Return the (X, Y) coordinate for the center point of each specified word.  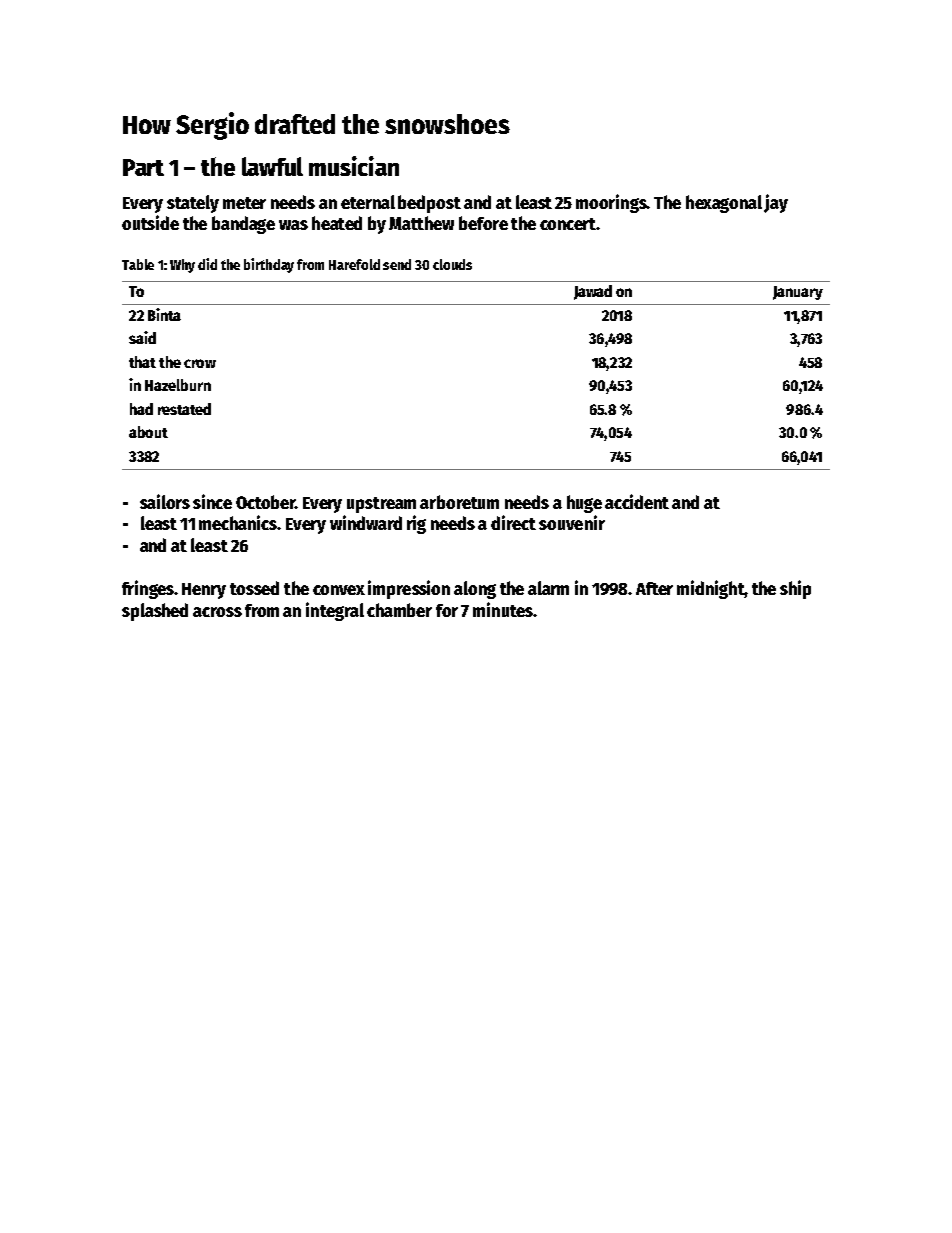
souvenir (572, 522)
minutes (503, 609)
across (217, 612)
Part (143, 167)
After (654, 588)
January (798, 293)
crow (200, 363)
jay (776, 203)
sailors (165, 501)
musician (354, 166)
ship (795, 589)
